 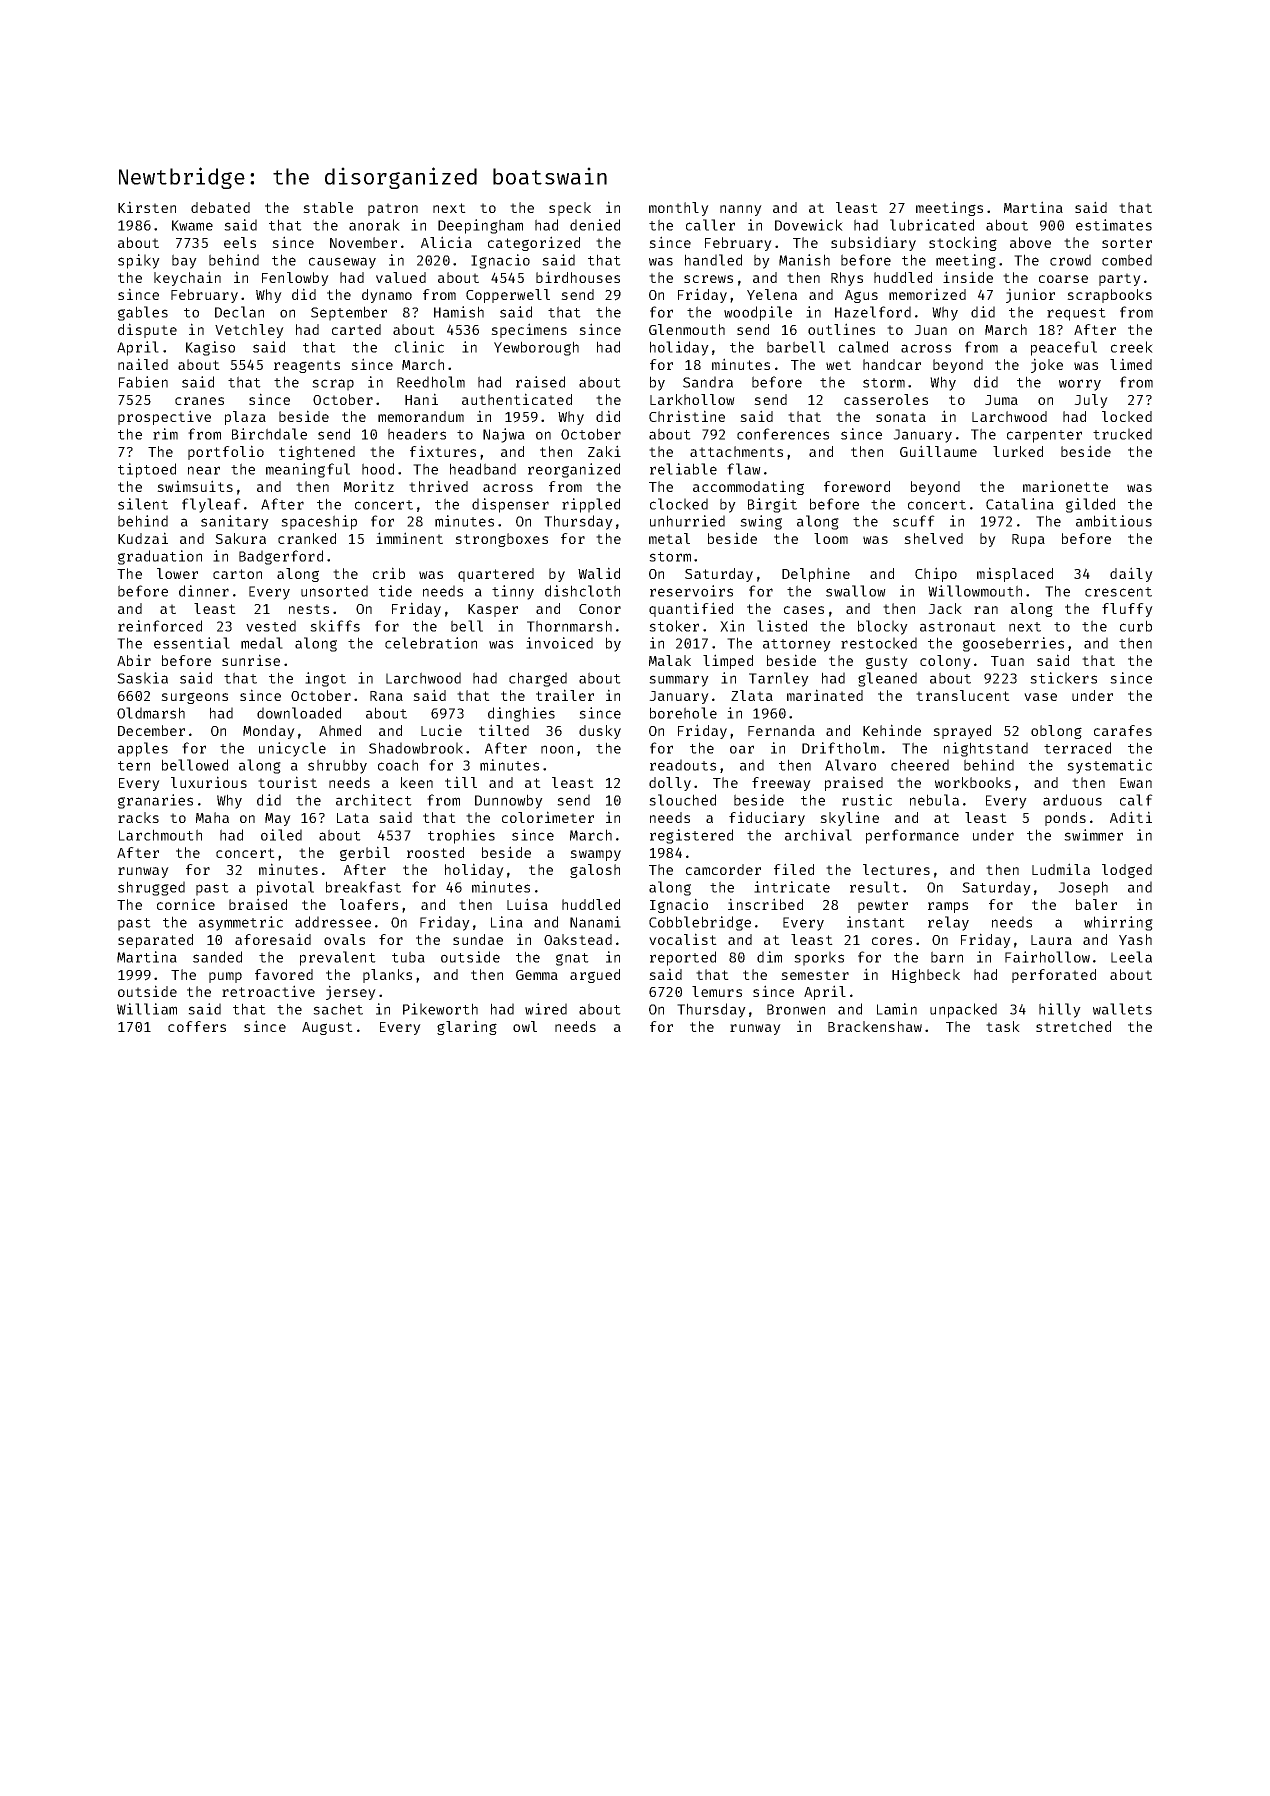 I want to click on jersey, so click(x=351, y=992).
